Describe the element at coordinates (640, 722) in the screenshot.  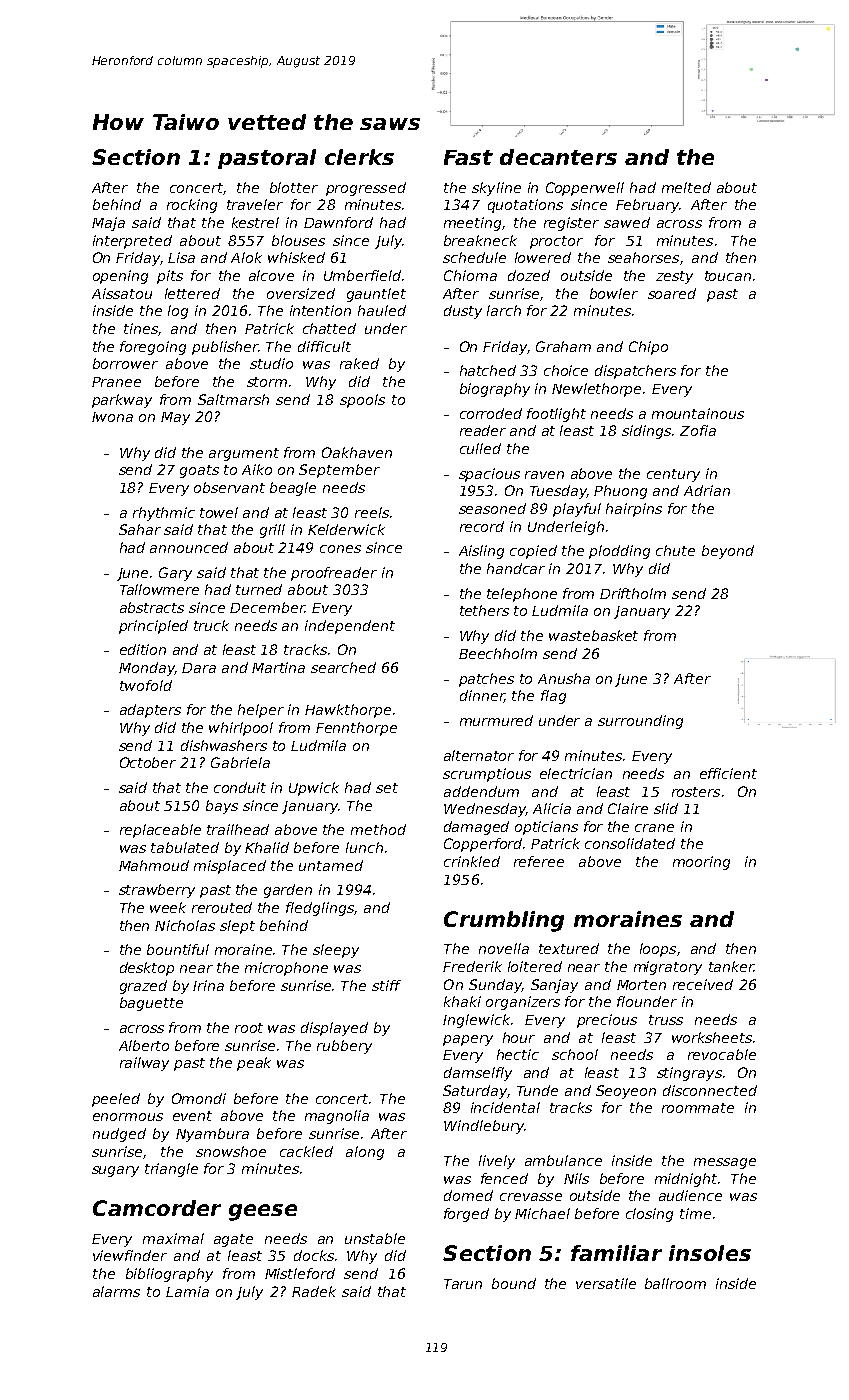
I see `surrounding` at that location.
